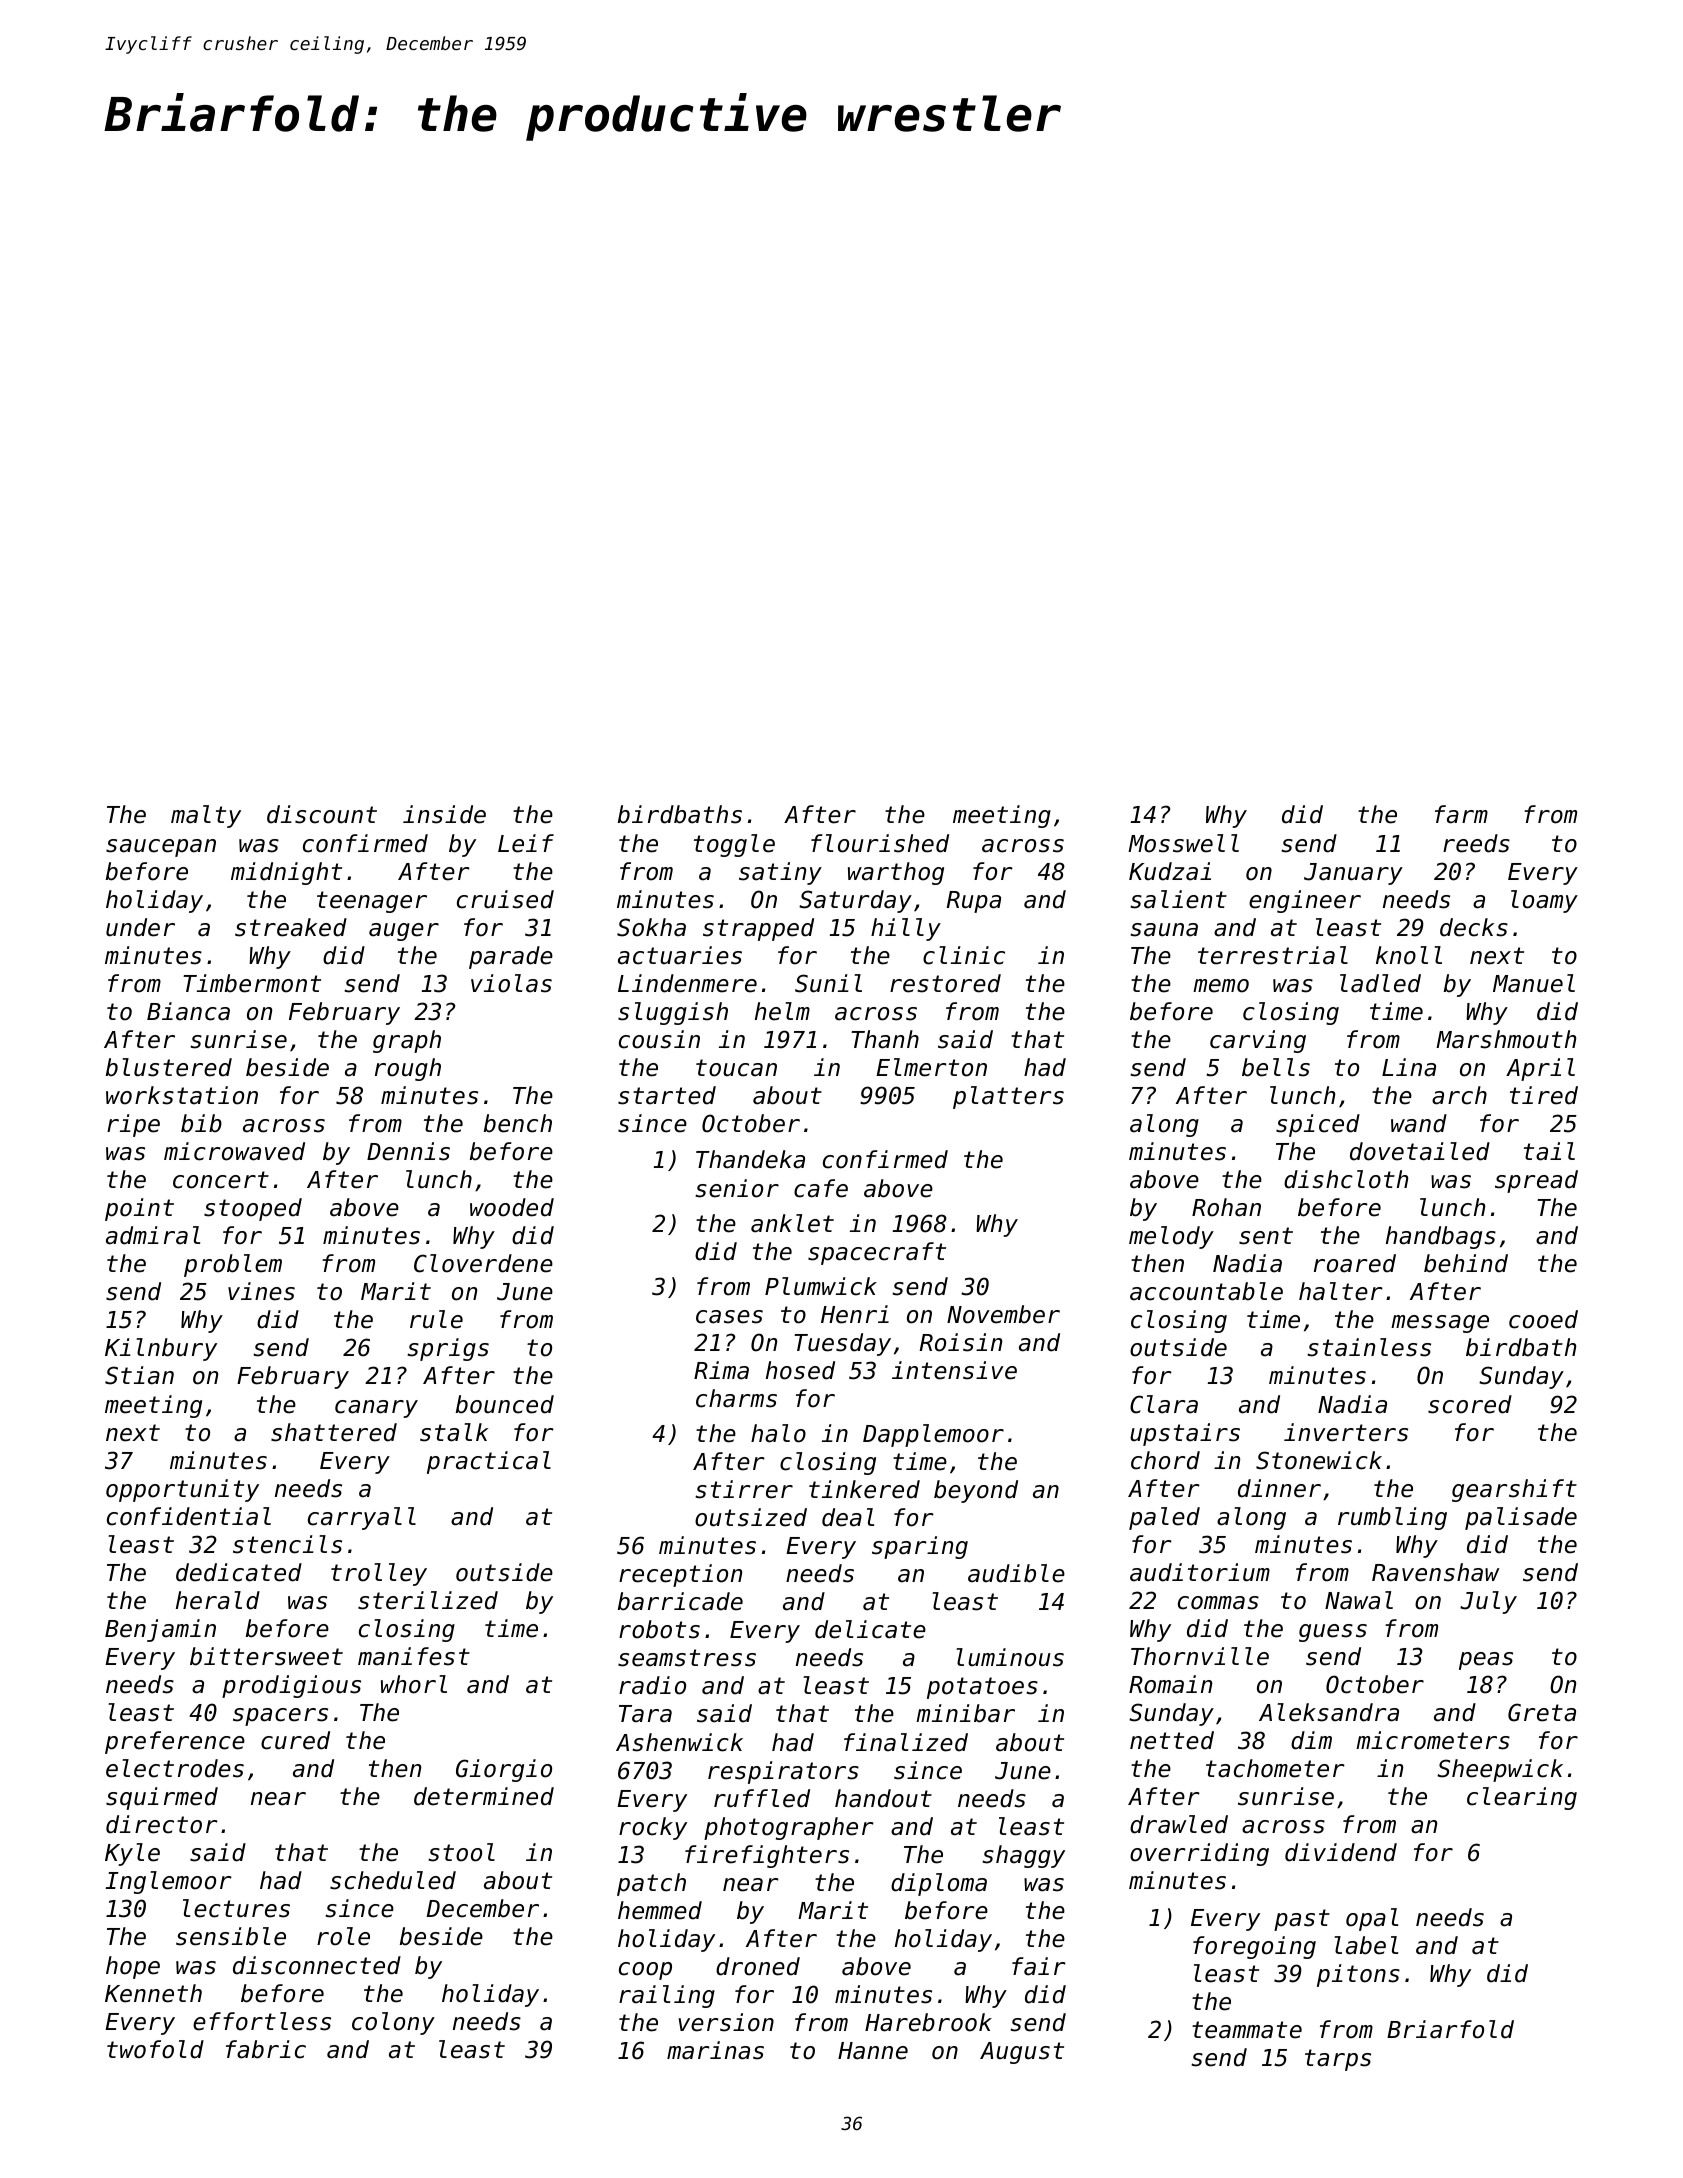  Describe the element at coordinates (1392, 1518) in the image. I see `rumbling` at that location.
